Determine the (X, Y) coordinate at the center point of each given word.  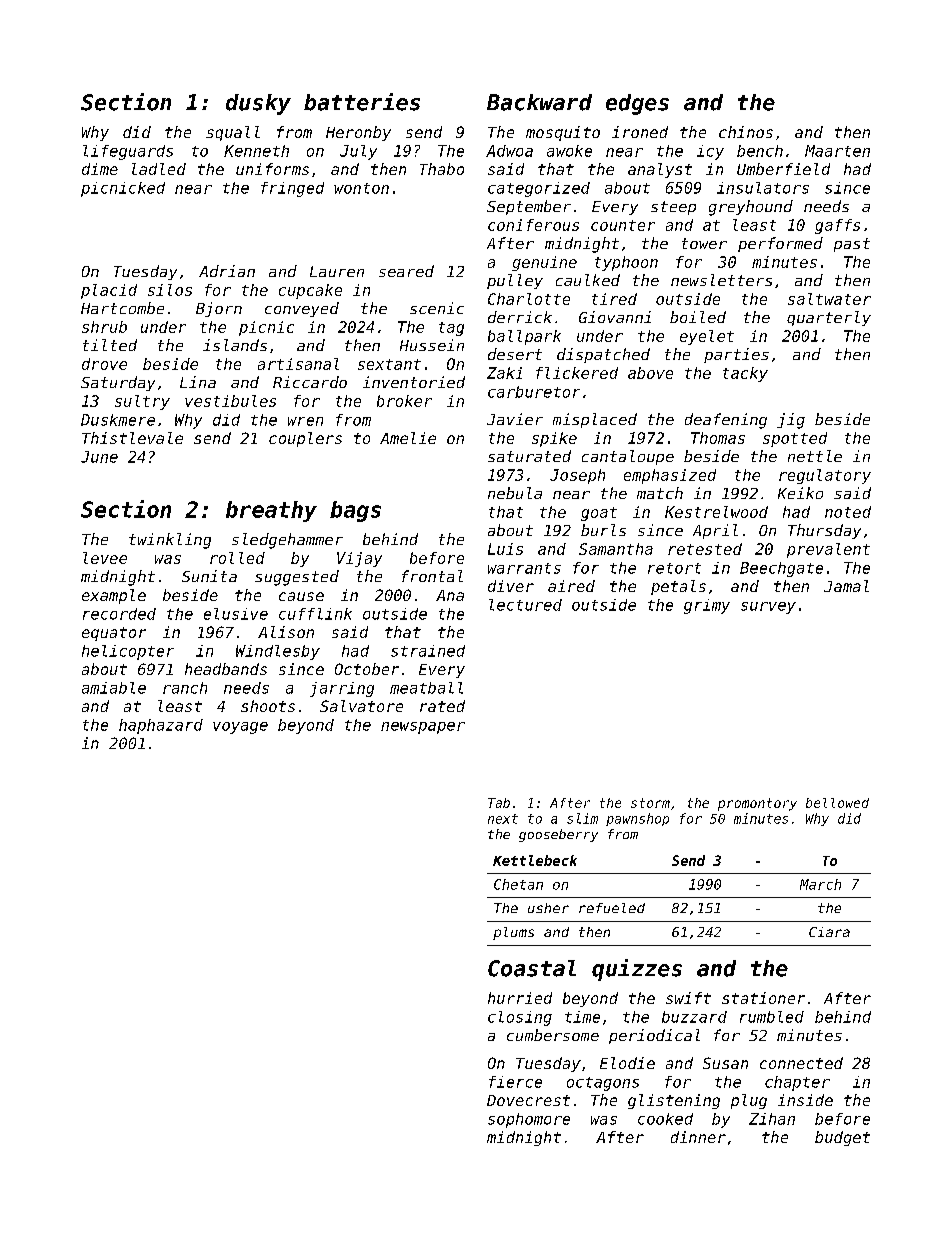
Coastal (532, 968)
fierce (515, 1082)
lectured (525, 605)
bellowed (837, 803)
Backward (539, 102)
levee (105, 558)
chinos (746, 132)
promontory (757, 804)
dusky (258, 104)
